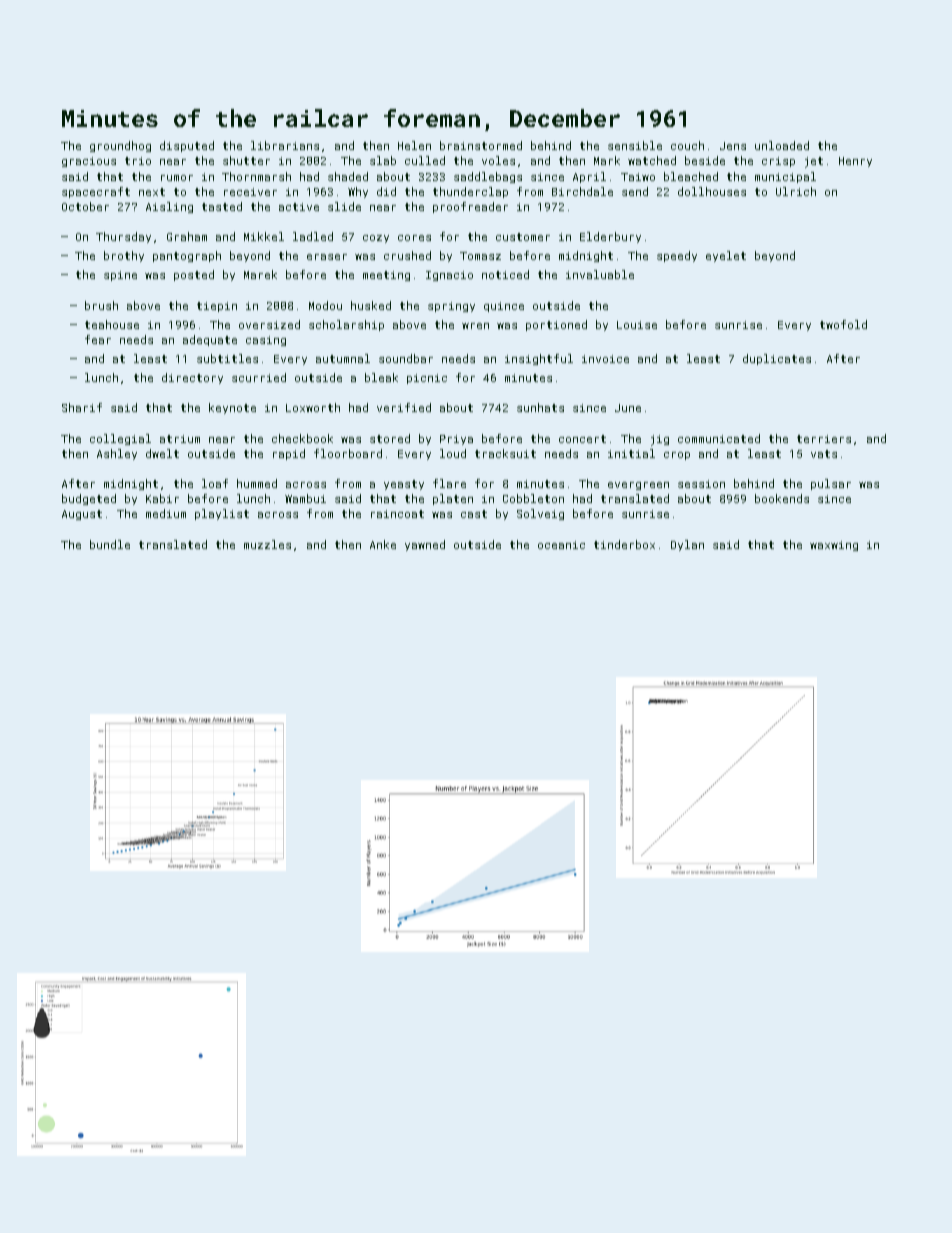 This image has width=952, height=1233. I want to click on Aisling, so click(169, 207).
